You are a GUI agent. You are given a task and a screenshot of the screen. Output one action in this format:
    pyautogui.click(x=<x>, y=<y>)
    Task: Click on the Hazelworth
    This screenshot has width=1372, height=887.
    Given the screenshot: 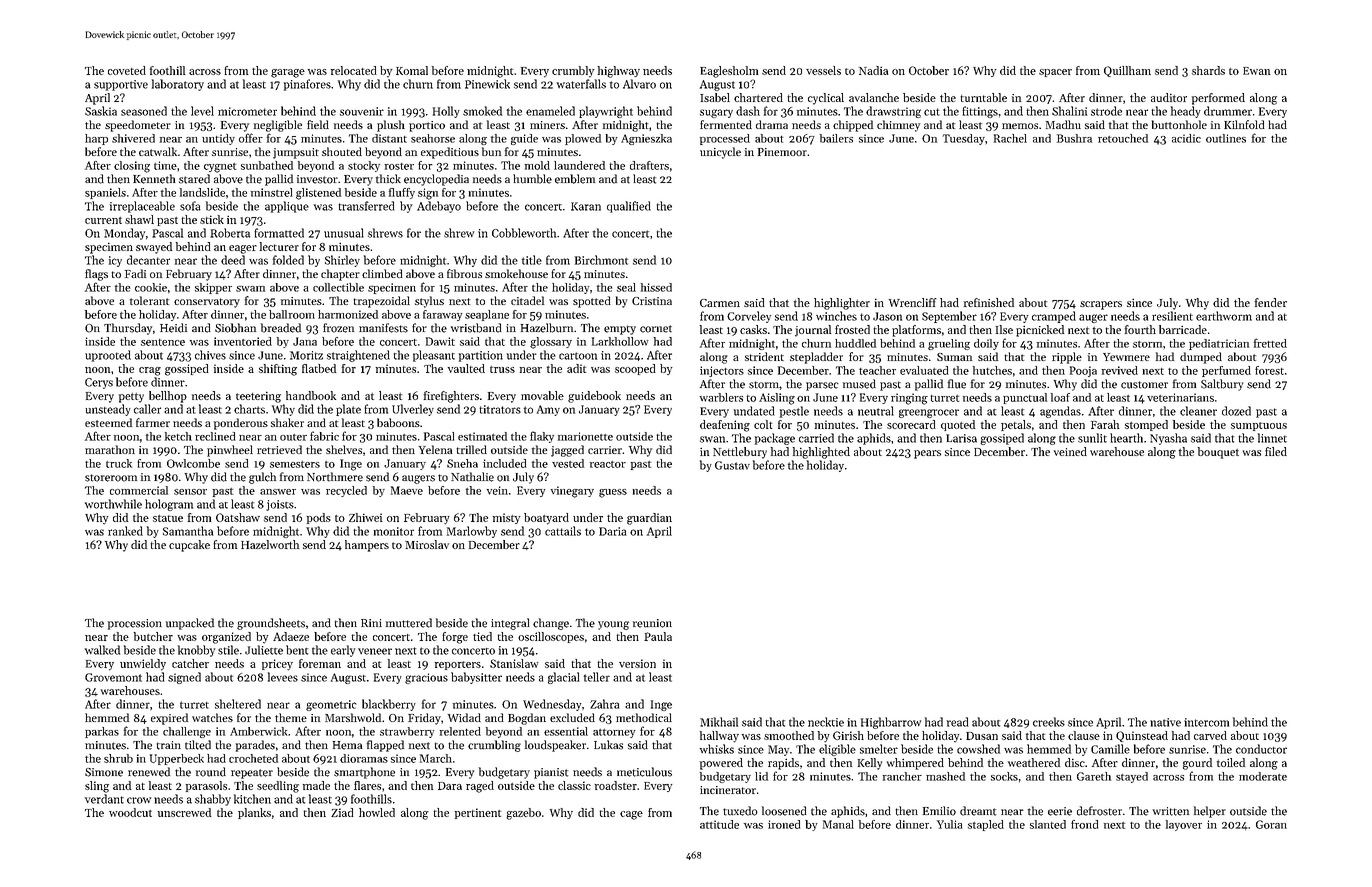 What is the action you would take?
    pyautogui.click(x=270, y=544)
